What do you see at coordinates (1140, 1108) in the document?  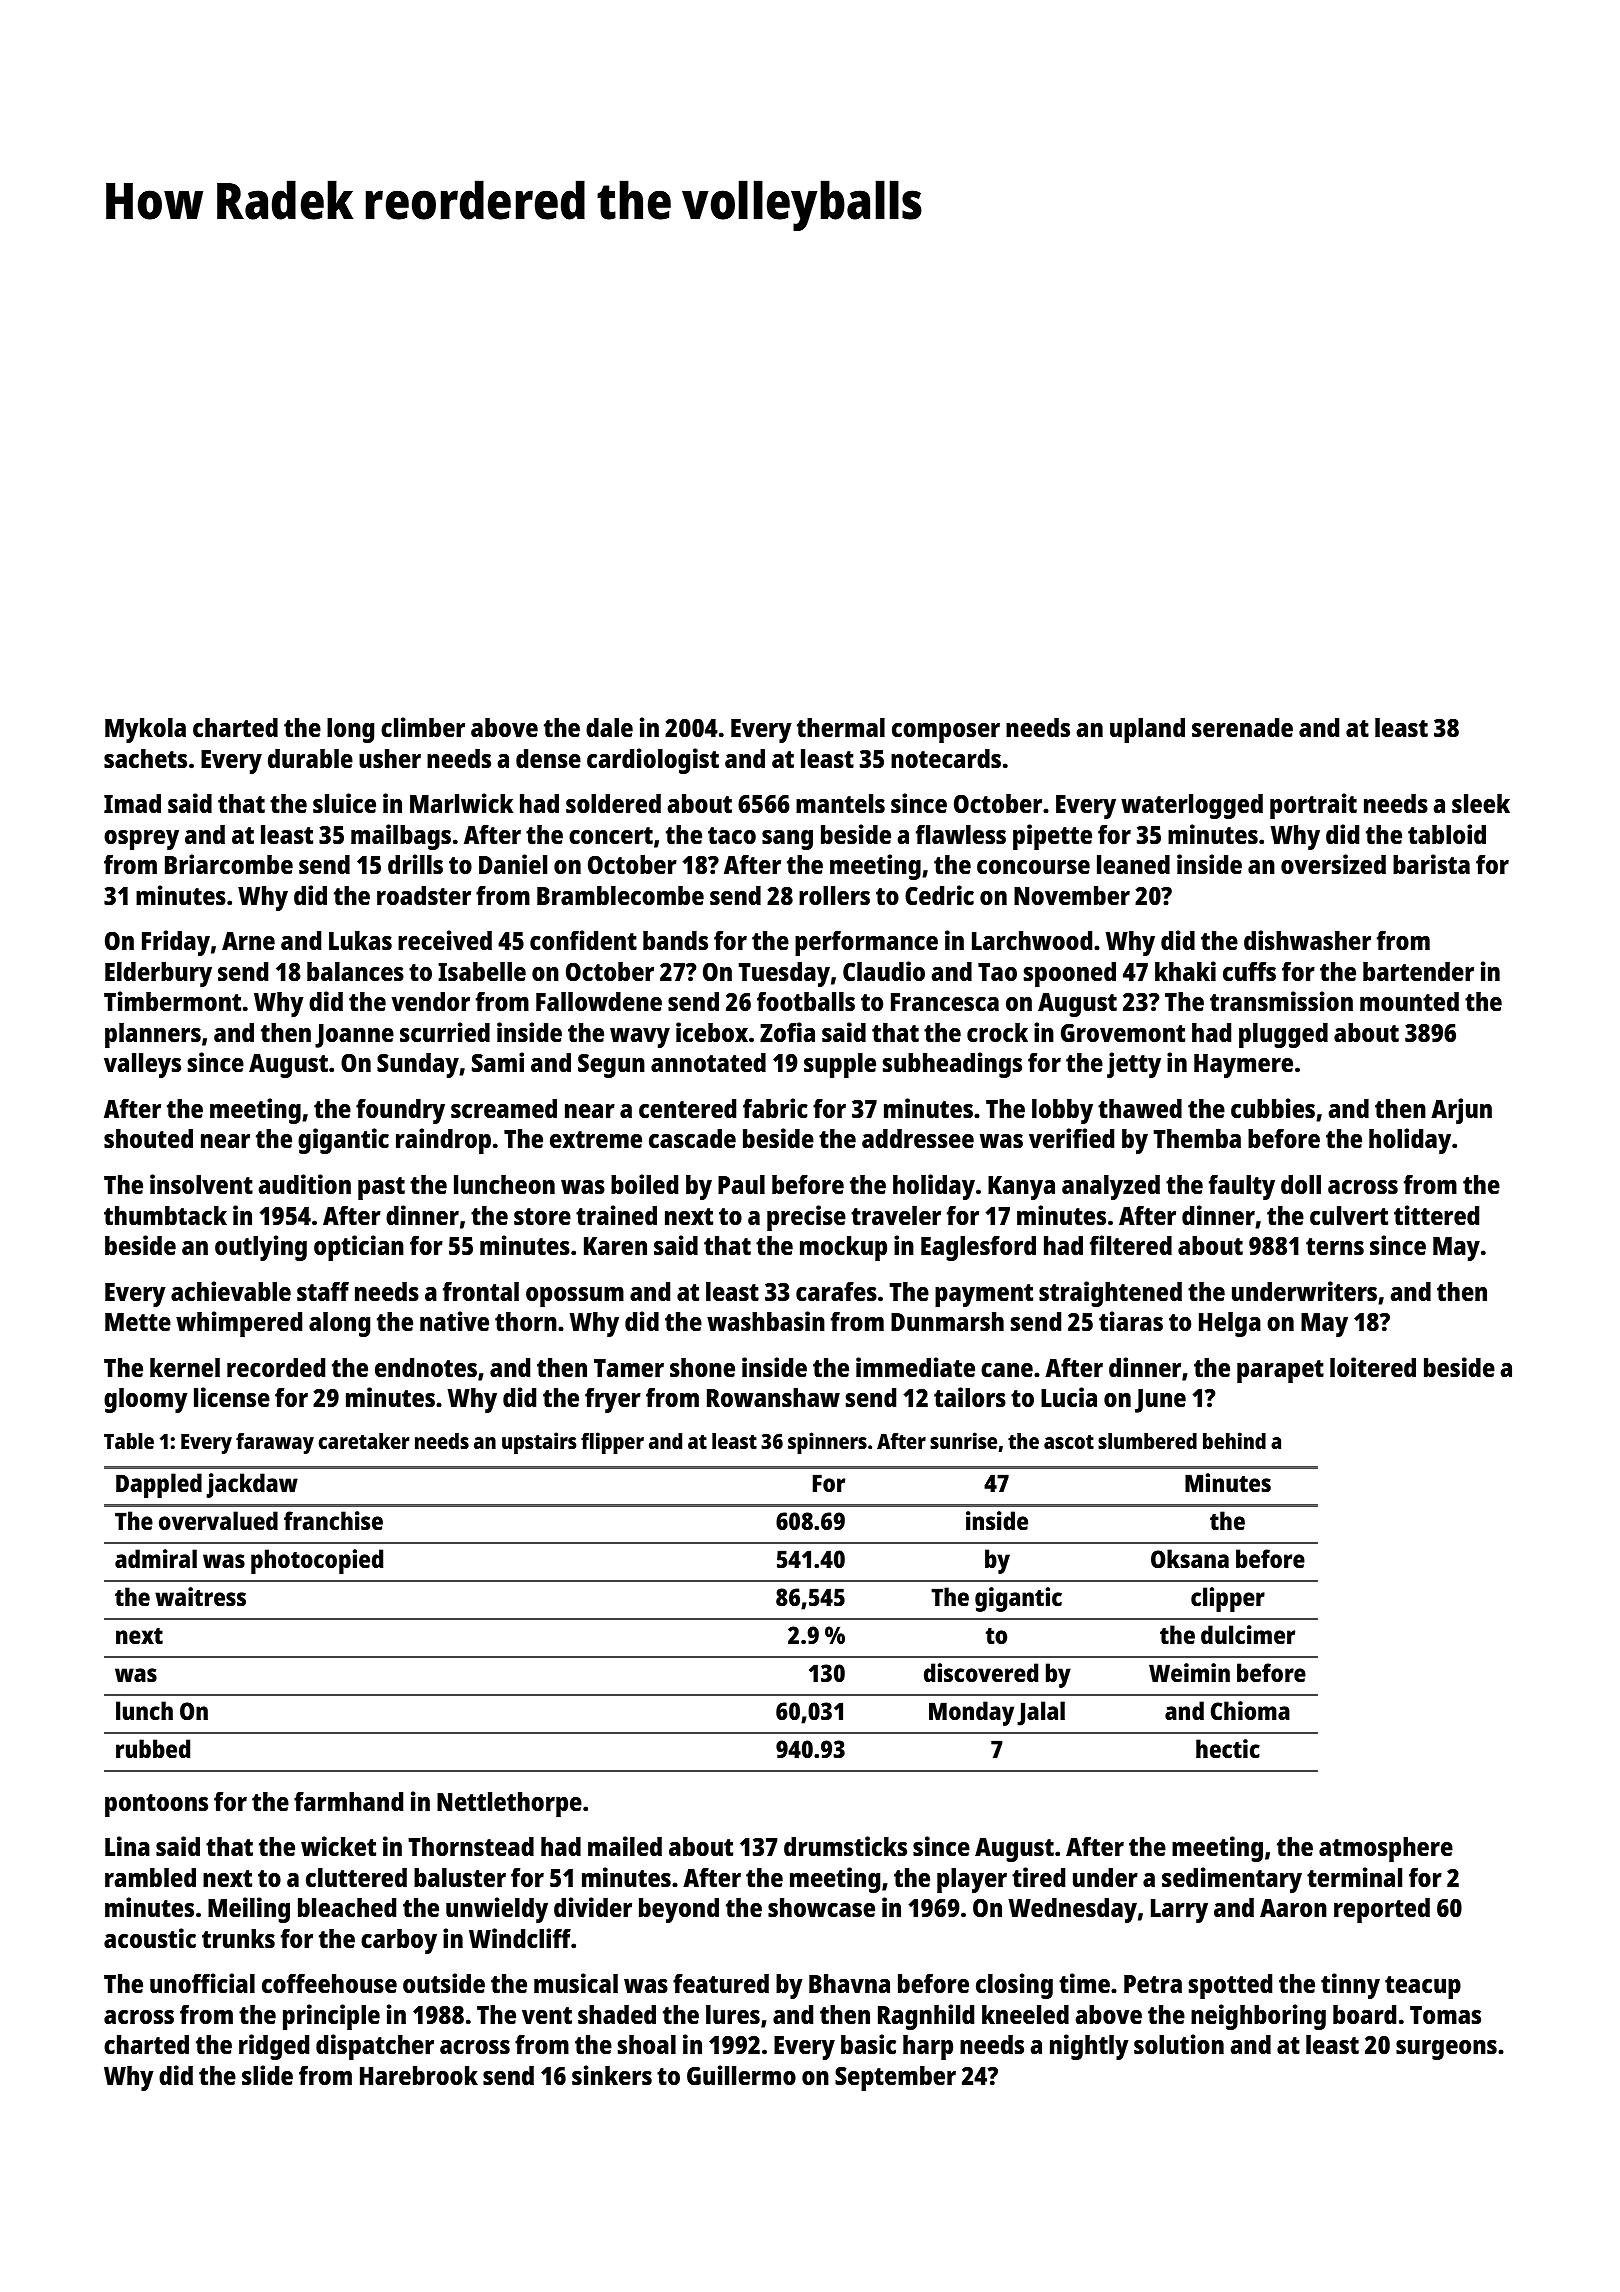 I see `thawed` at bounding box center [1140, 1108].
